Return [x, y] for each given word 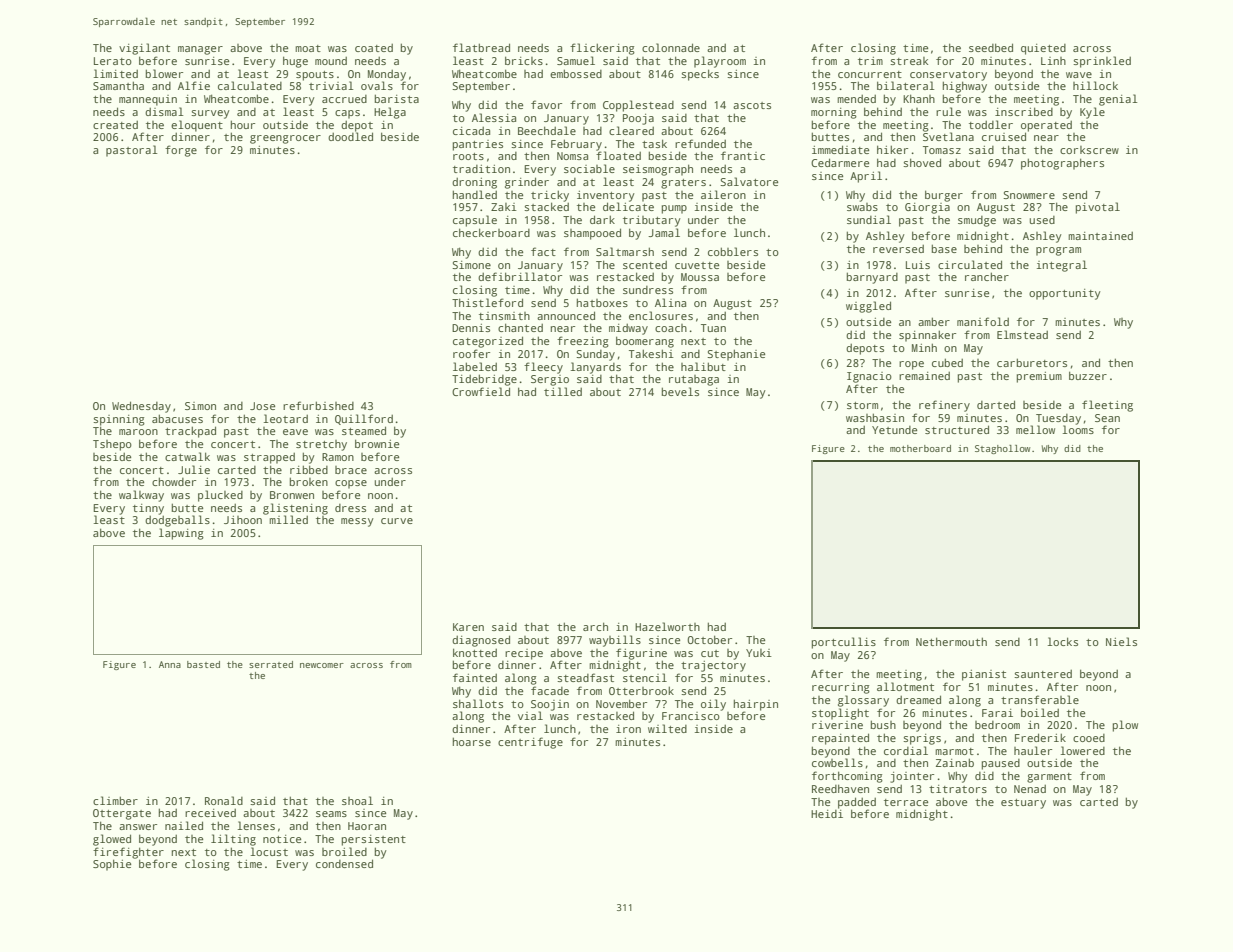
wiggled [868, 307]
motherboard [920, 448]
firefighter [128, 853]
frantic [743, 155]
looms [1078, 429]
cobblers [733, 251]
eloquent [197, 126]
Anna [170, 664]
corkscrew [1089, 150]
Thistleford [487, 302]
